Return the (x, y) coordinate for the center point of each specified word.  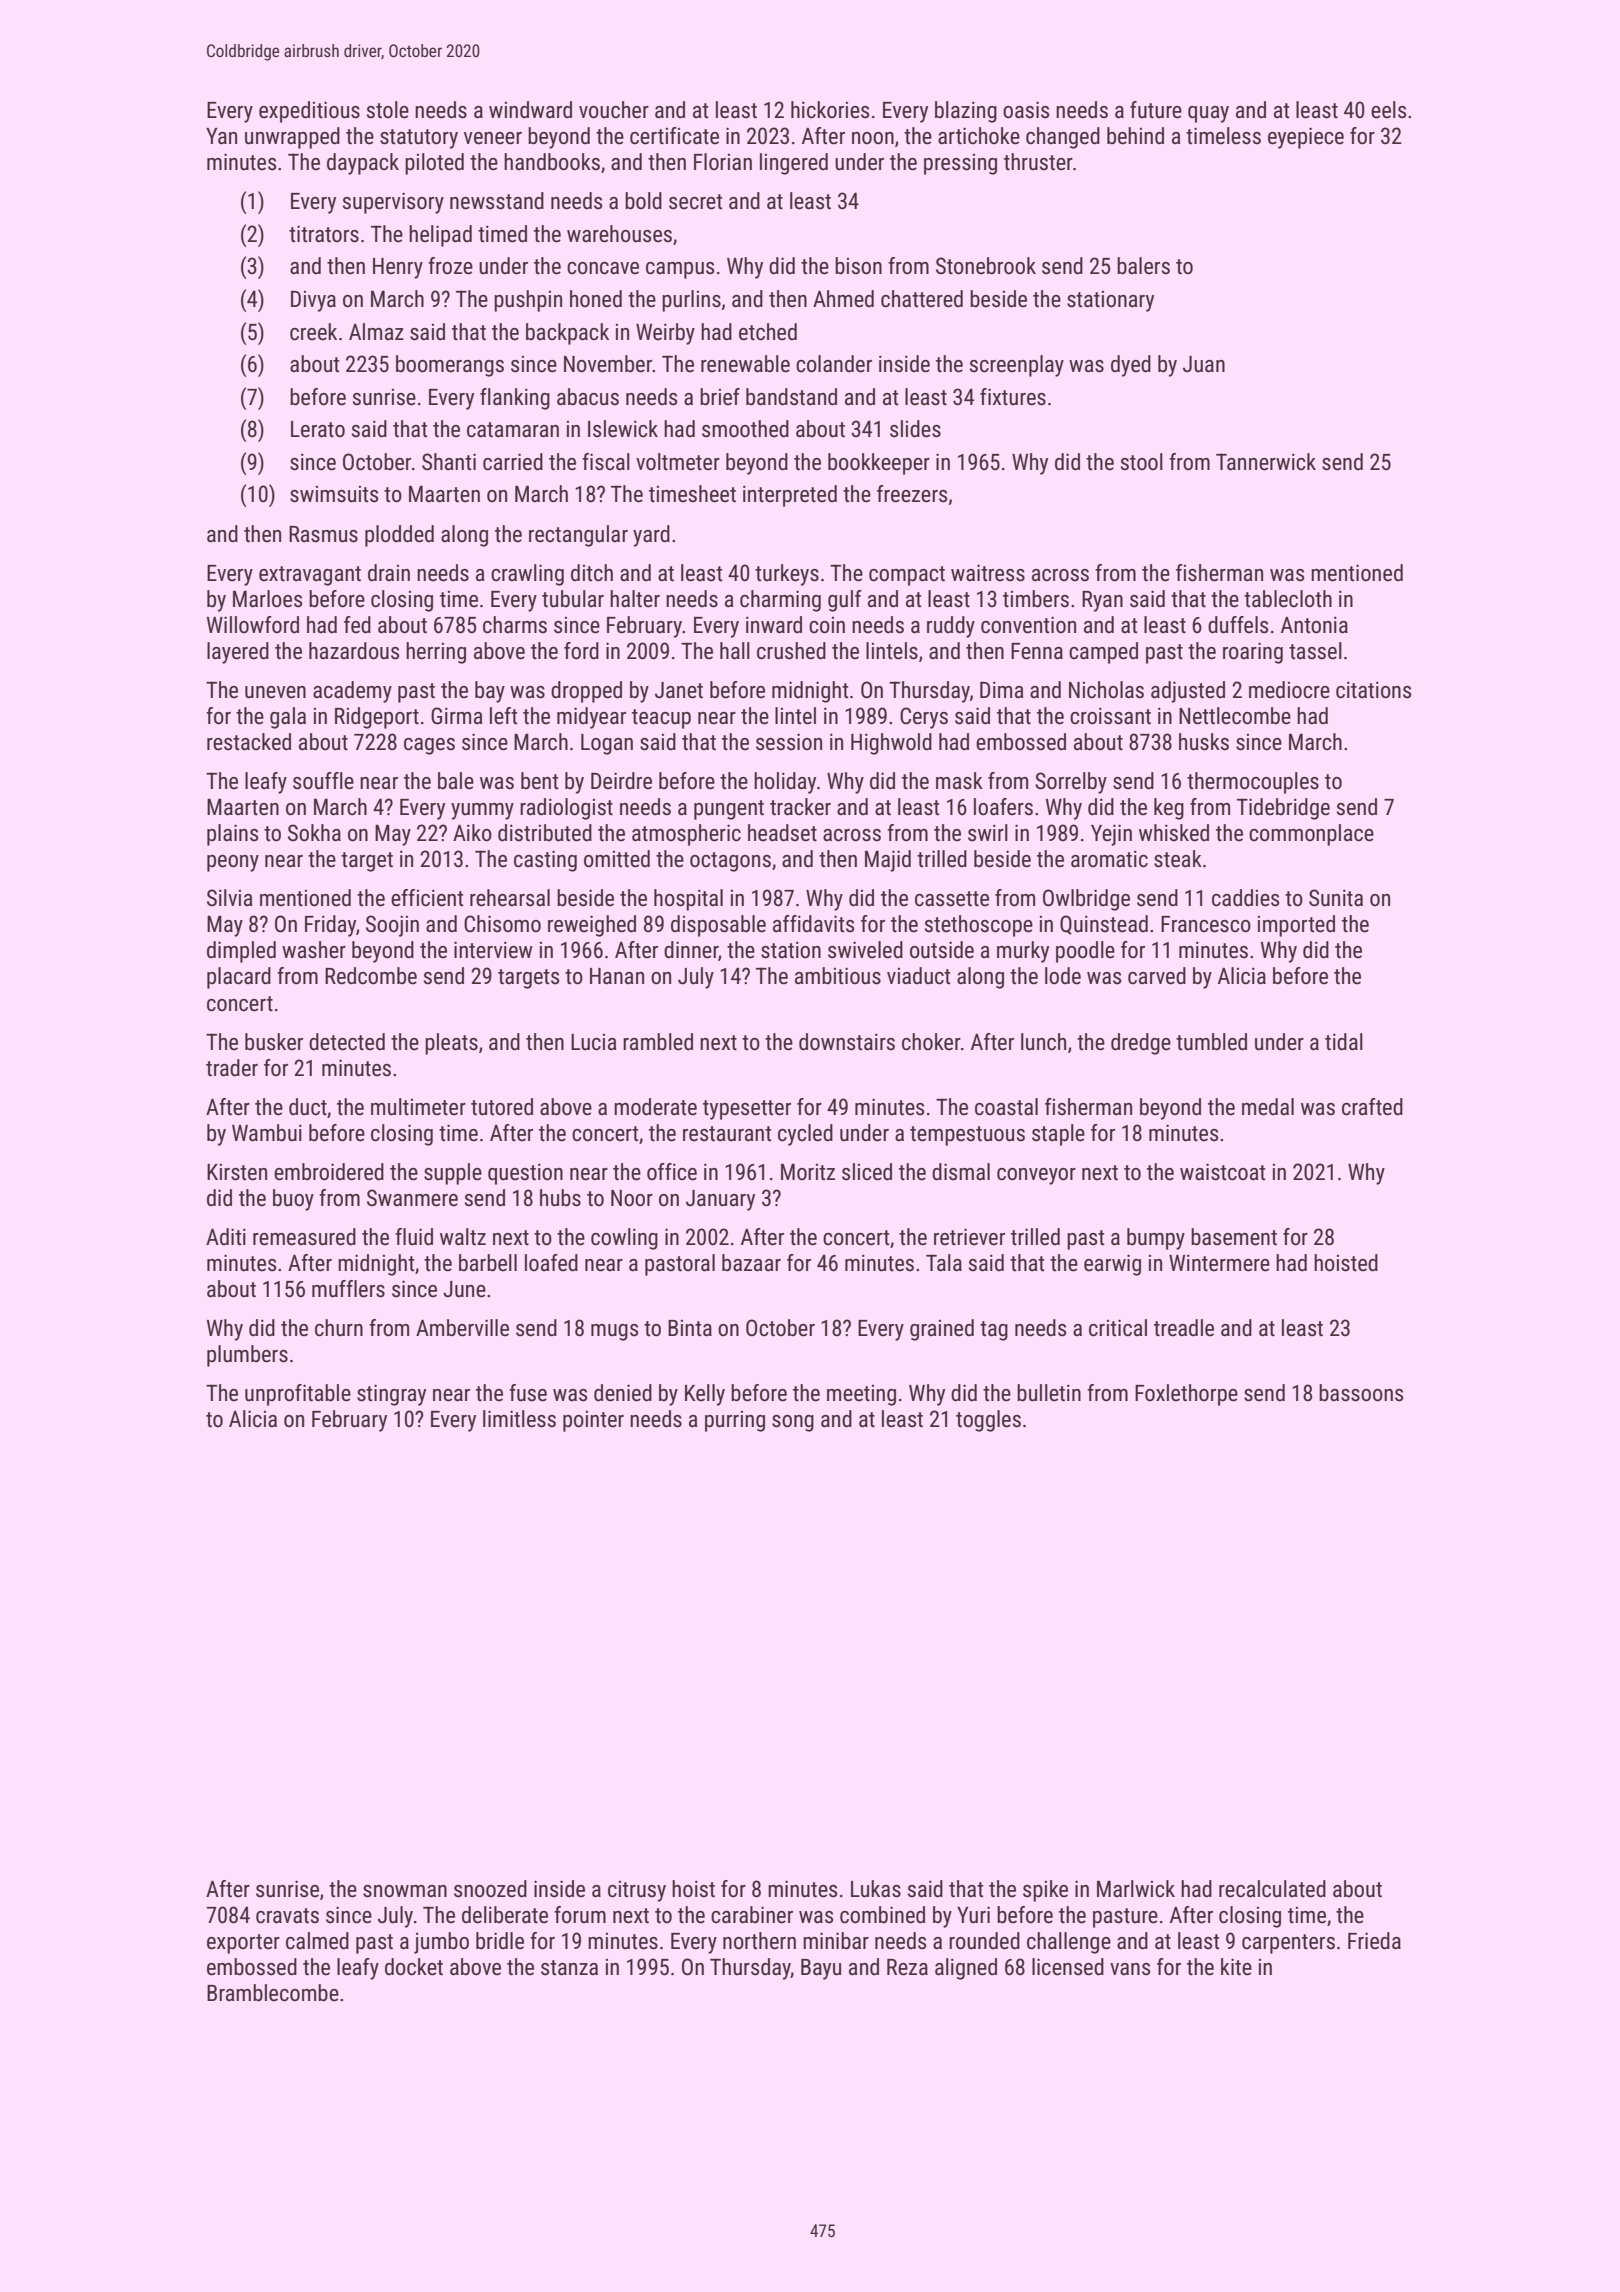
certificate (674, 136)
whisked (1174, 833)
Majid (888, 861)
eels (1388, 110)
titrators (324, 234)
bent (539, 781)
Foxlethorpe (1186, 1395)
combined (882, 1915)
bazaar (751, 1263)
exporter (243, 1944)
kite (1236, 1967)
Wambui (267, 1133)
